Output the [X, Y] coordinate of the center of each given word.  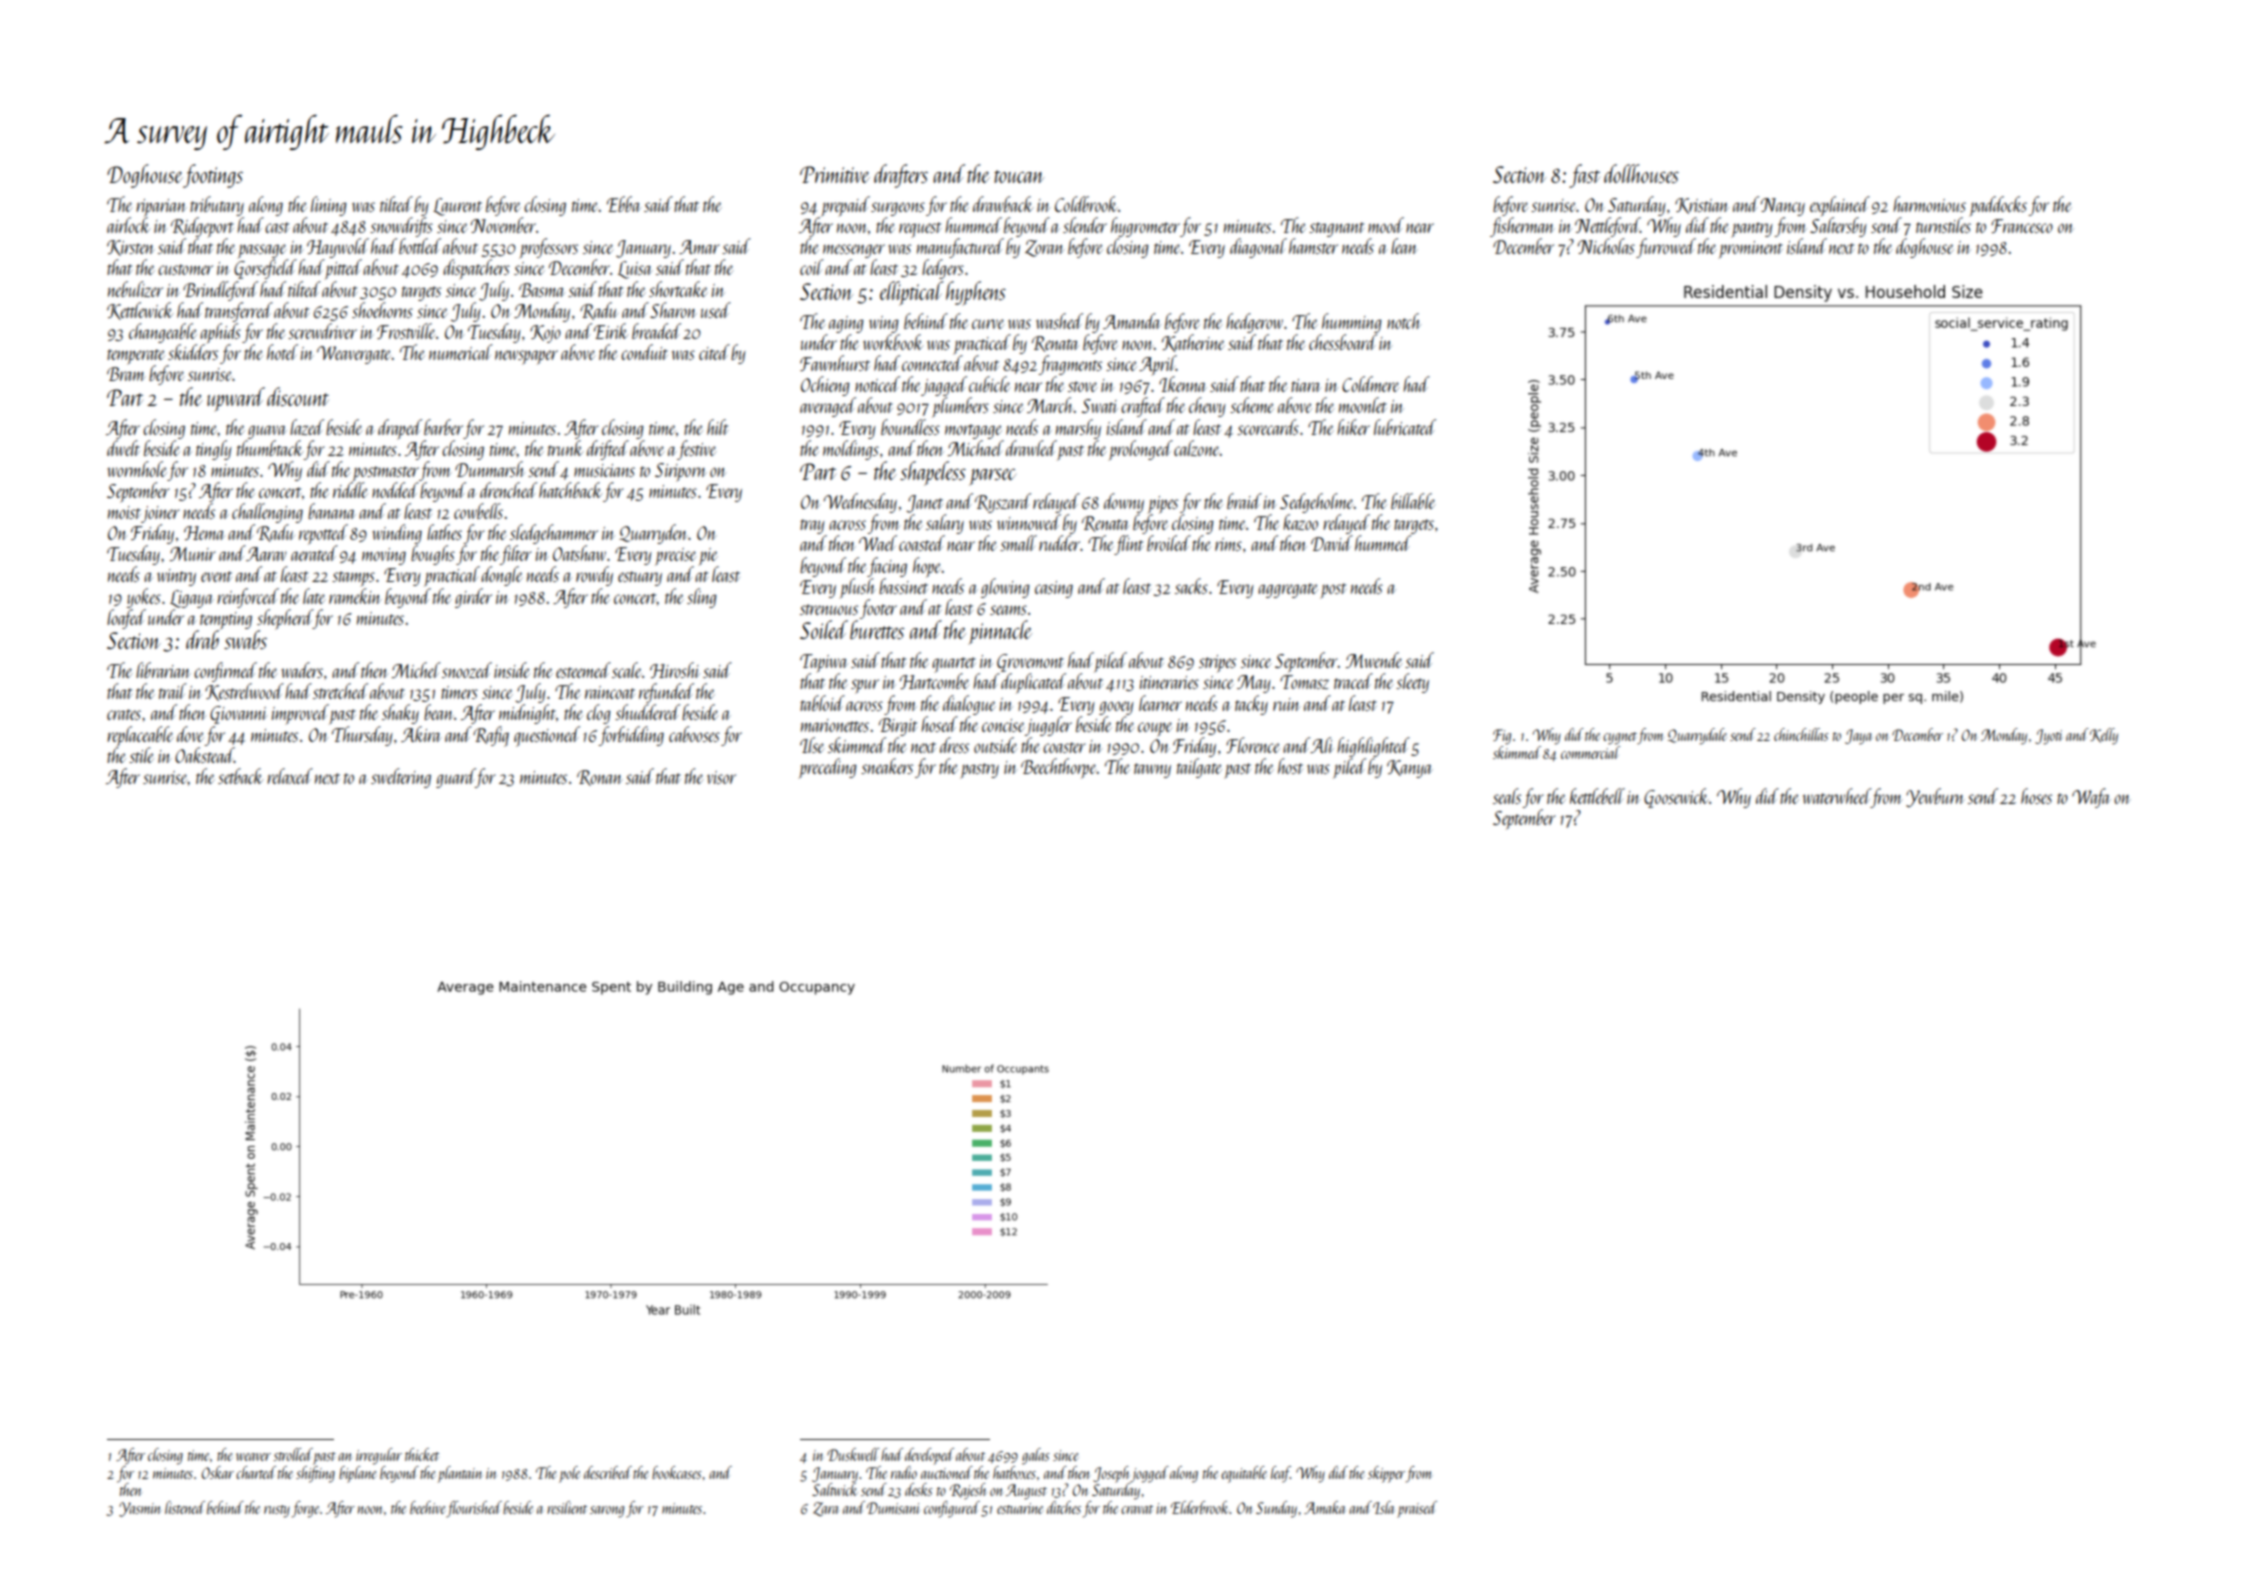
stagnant [1336, 229]
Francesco [2022, 226]
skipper [1386, 1474]
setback [240, 776]
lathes [444, 532]
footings [213, 176]
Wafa [2090, 798]
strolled [293, 1454]
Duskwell [853, 1454]
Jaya [1858, 737]
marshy [1078, 429]
